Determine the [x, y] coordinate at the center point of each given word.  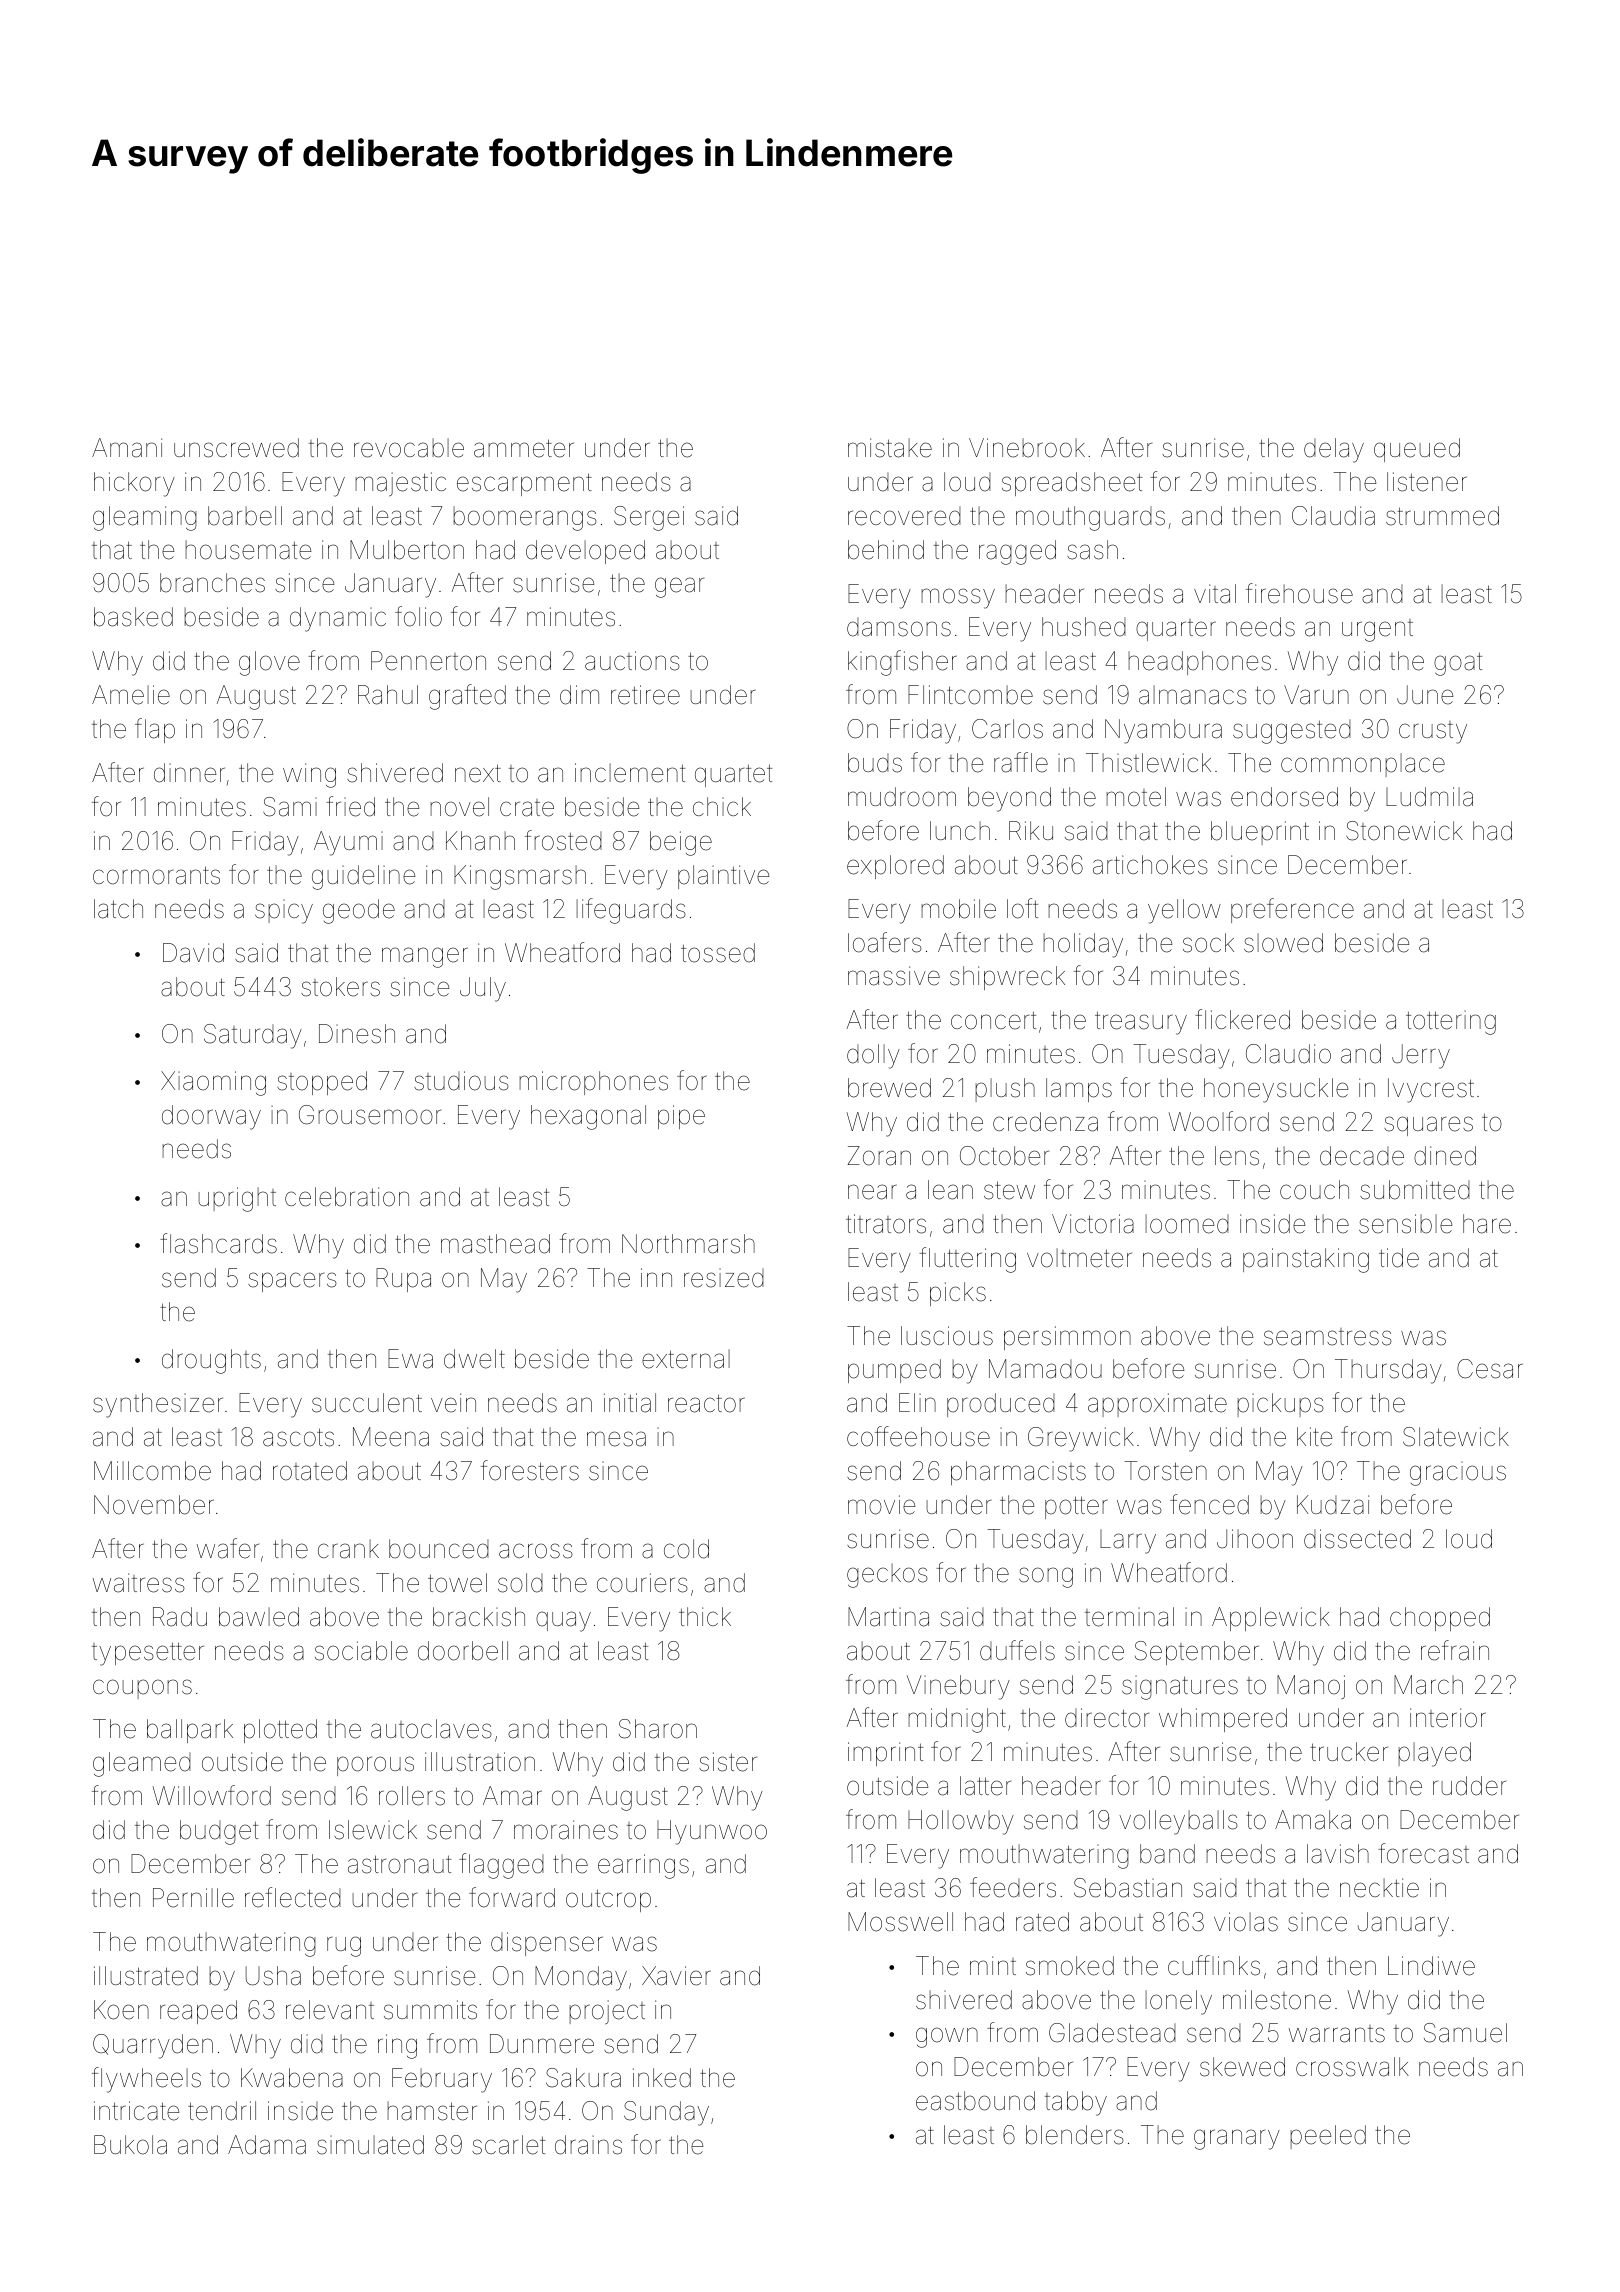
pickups [1280, 1405]
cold [686, 1549]
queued [1417, 450]
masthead [495, 1244]
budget [219, 1832]
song [1046, 1577]
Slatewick [1456, 1437]
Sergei [649, 518]
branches [212, 583]
